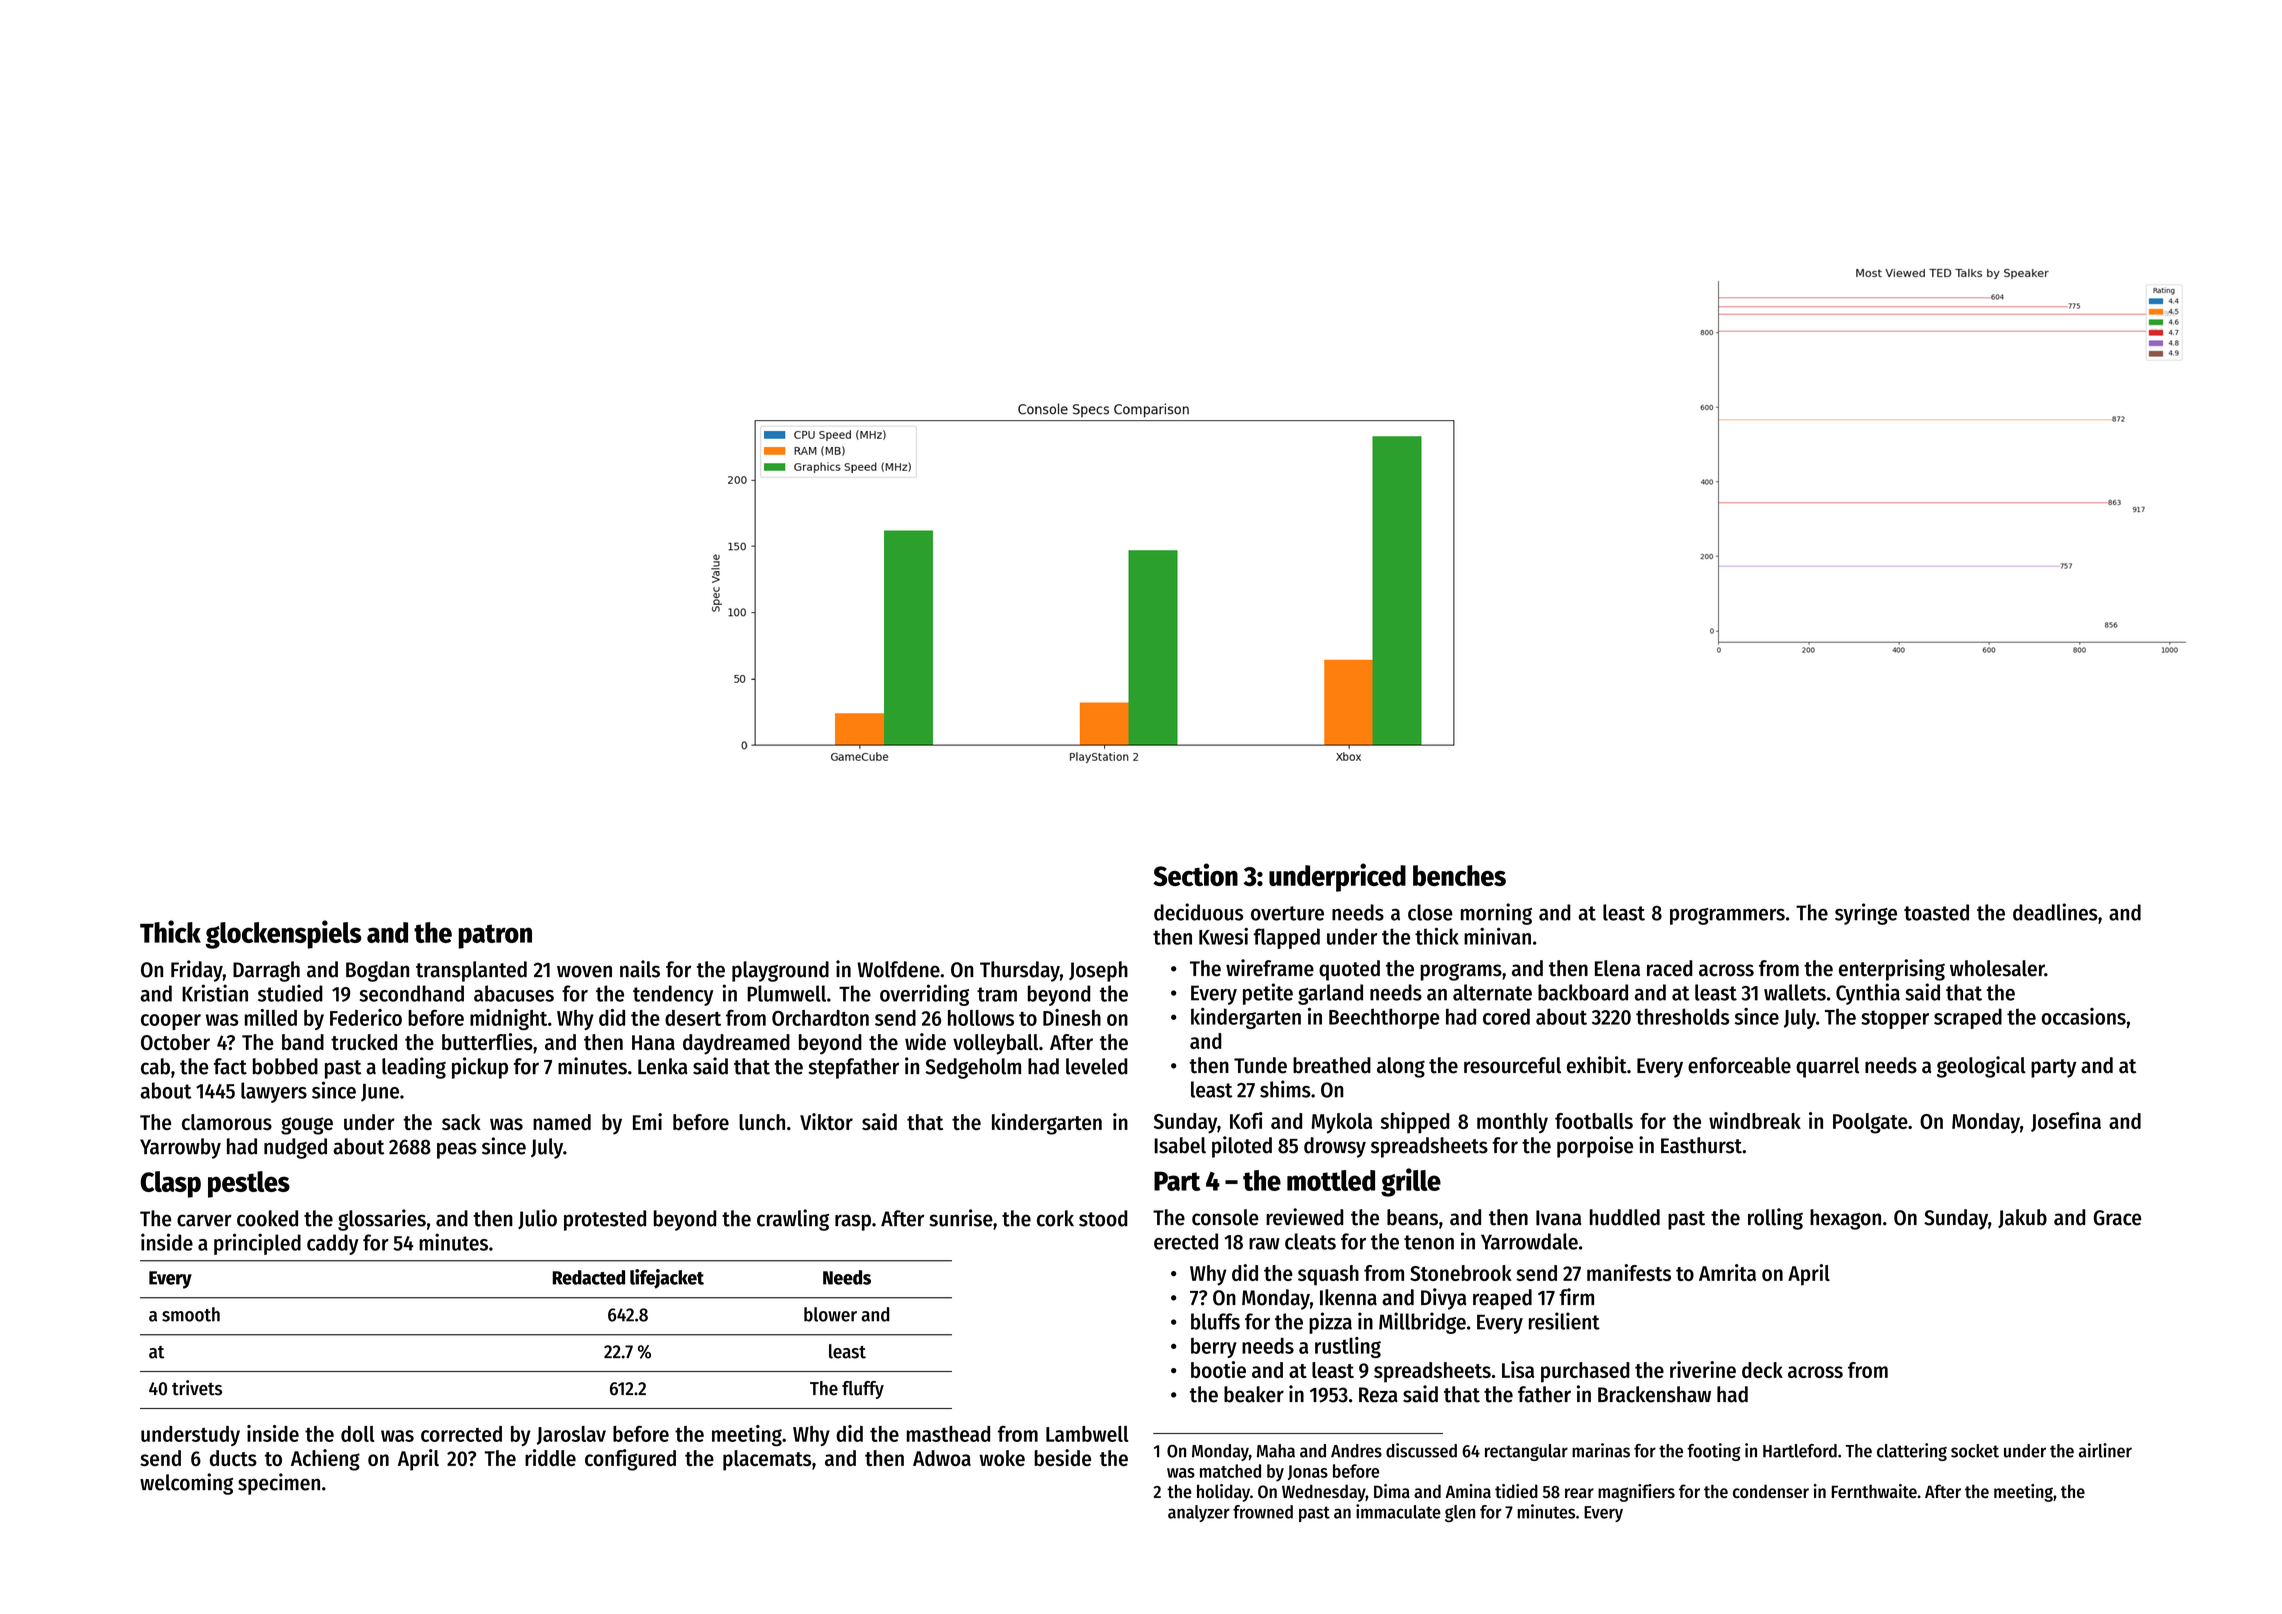 This document has height=1614, width=2282. Describe the element at coordinates (961, 1218) in the document. I see `sunrise` at that location.
